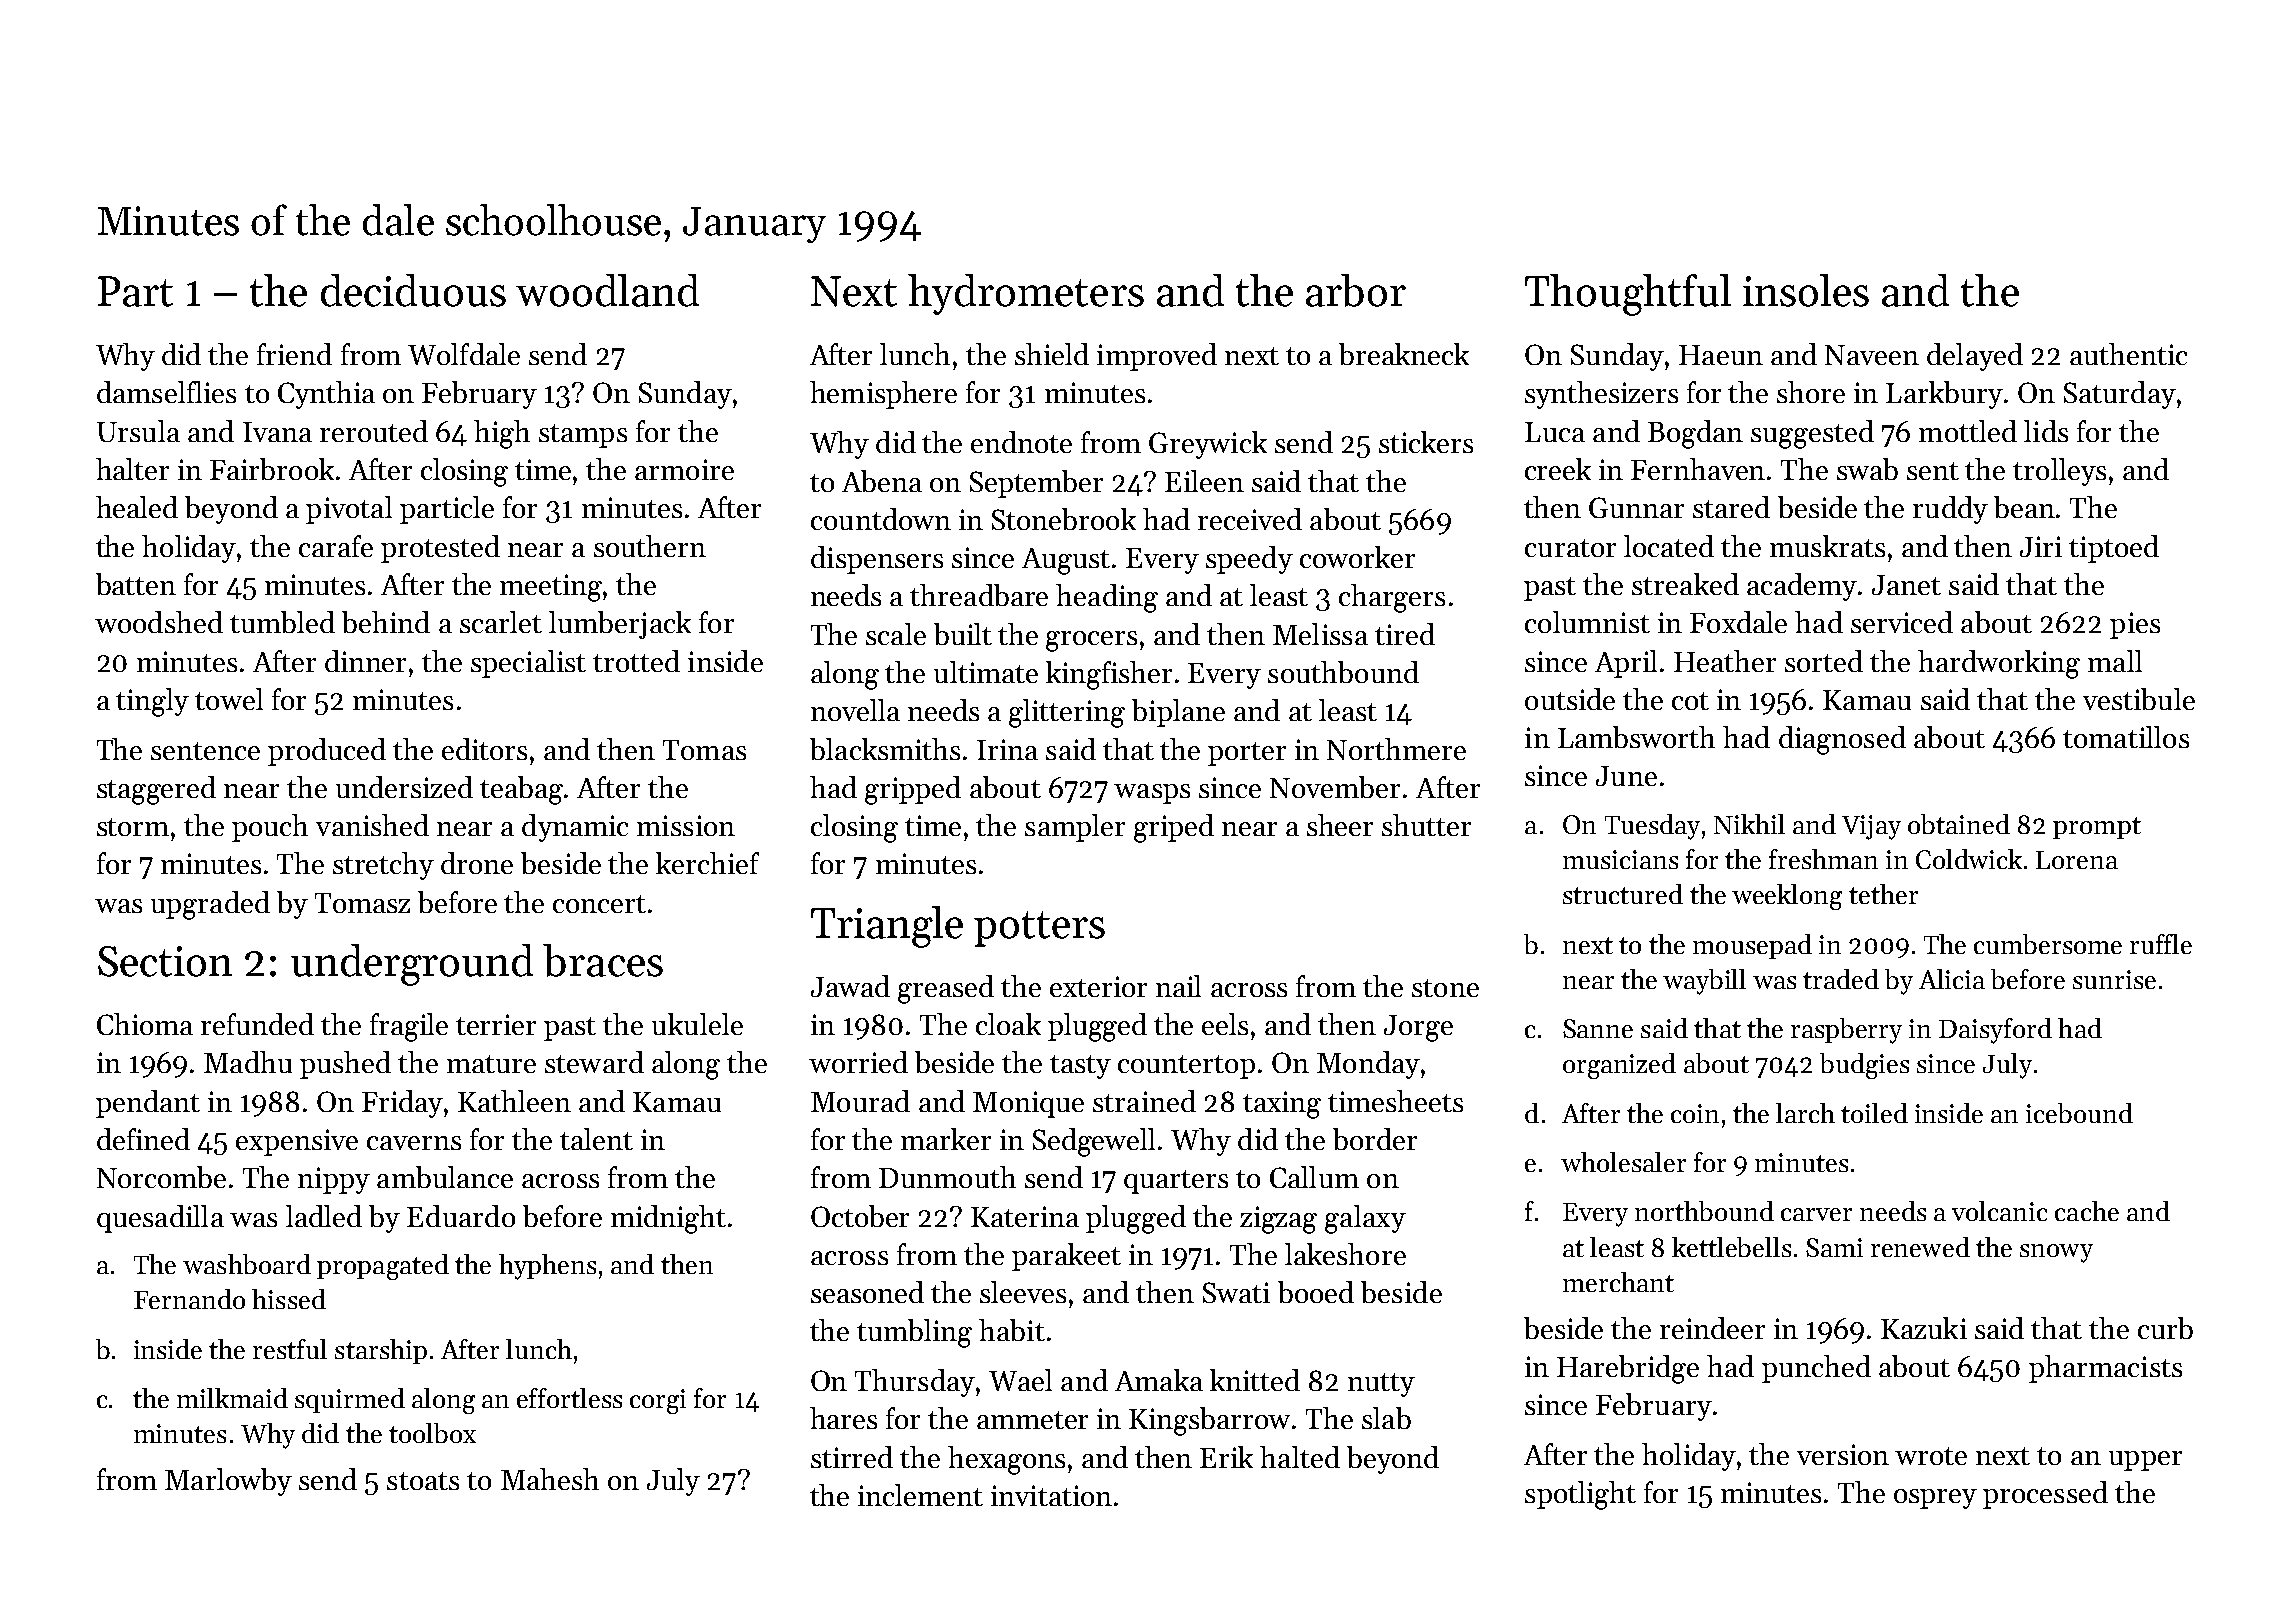 The image size is (2292, 1620). What do you see at coordinates (1249, 560) in the screenshot?
I see `speedy` at bounding box center [1249, 560].
